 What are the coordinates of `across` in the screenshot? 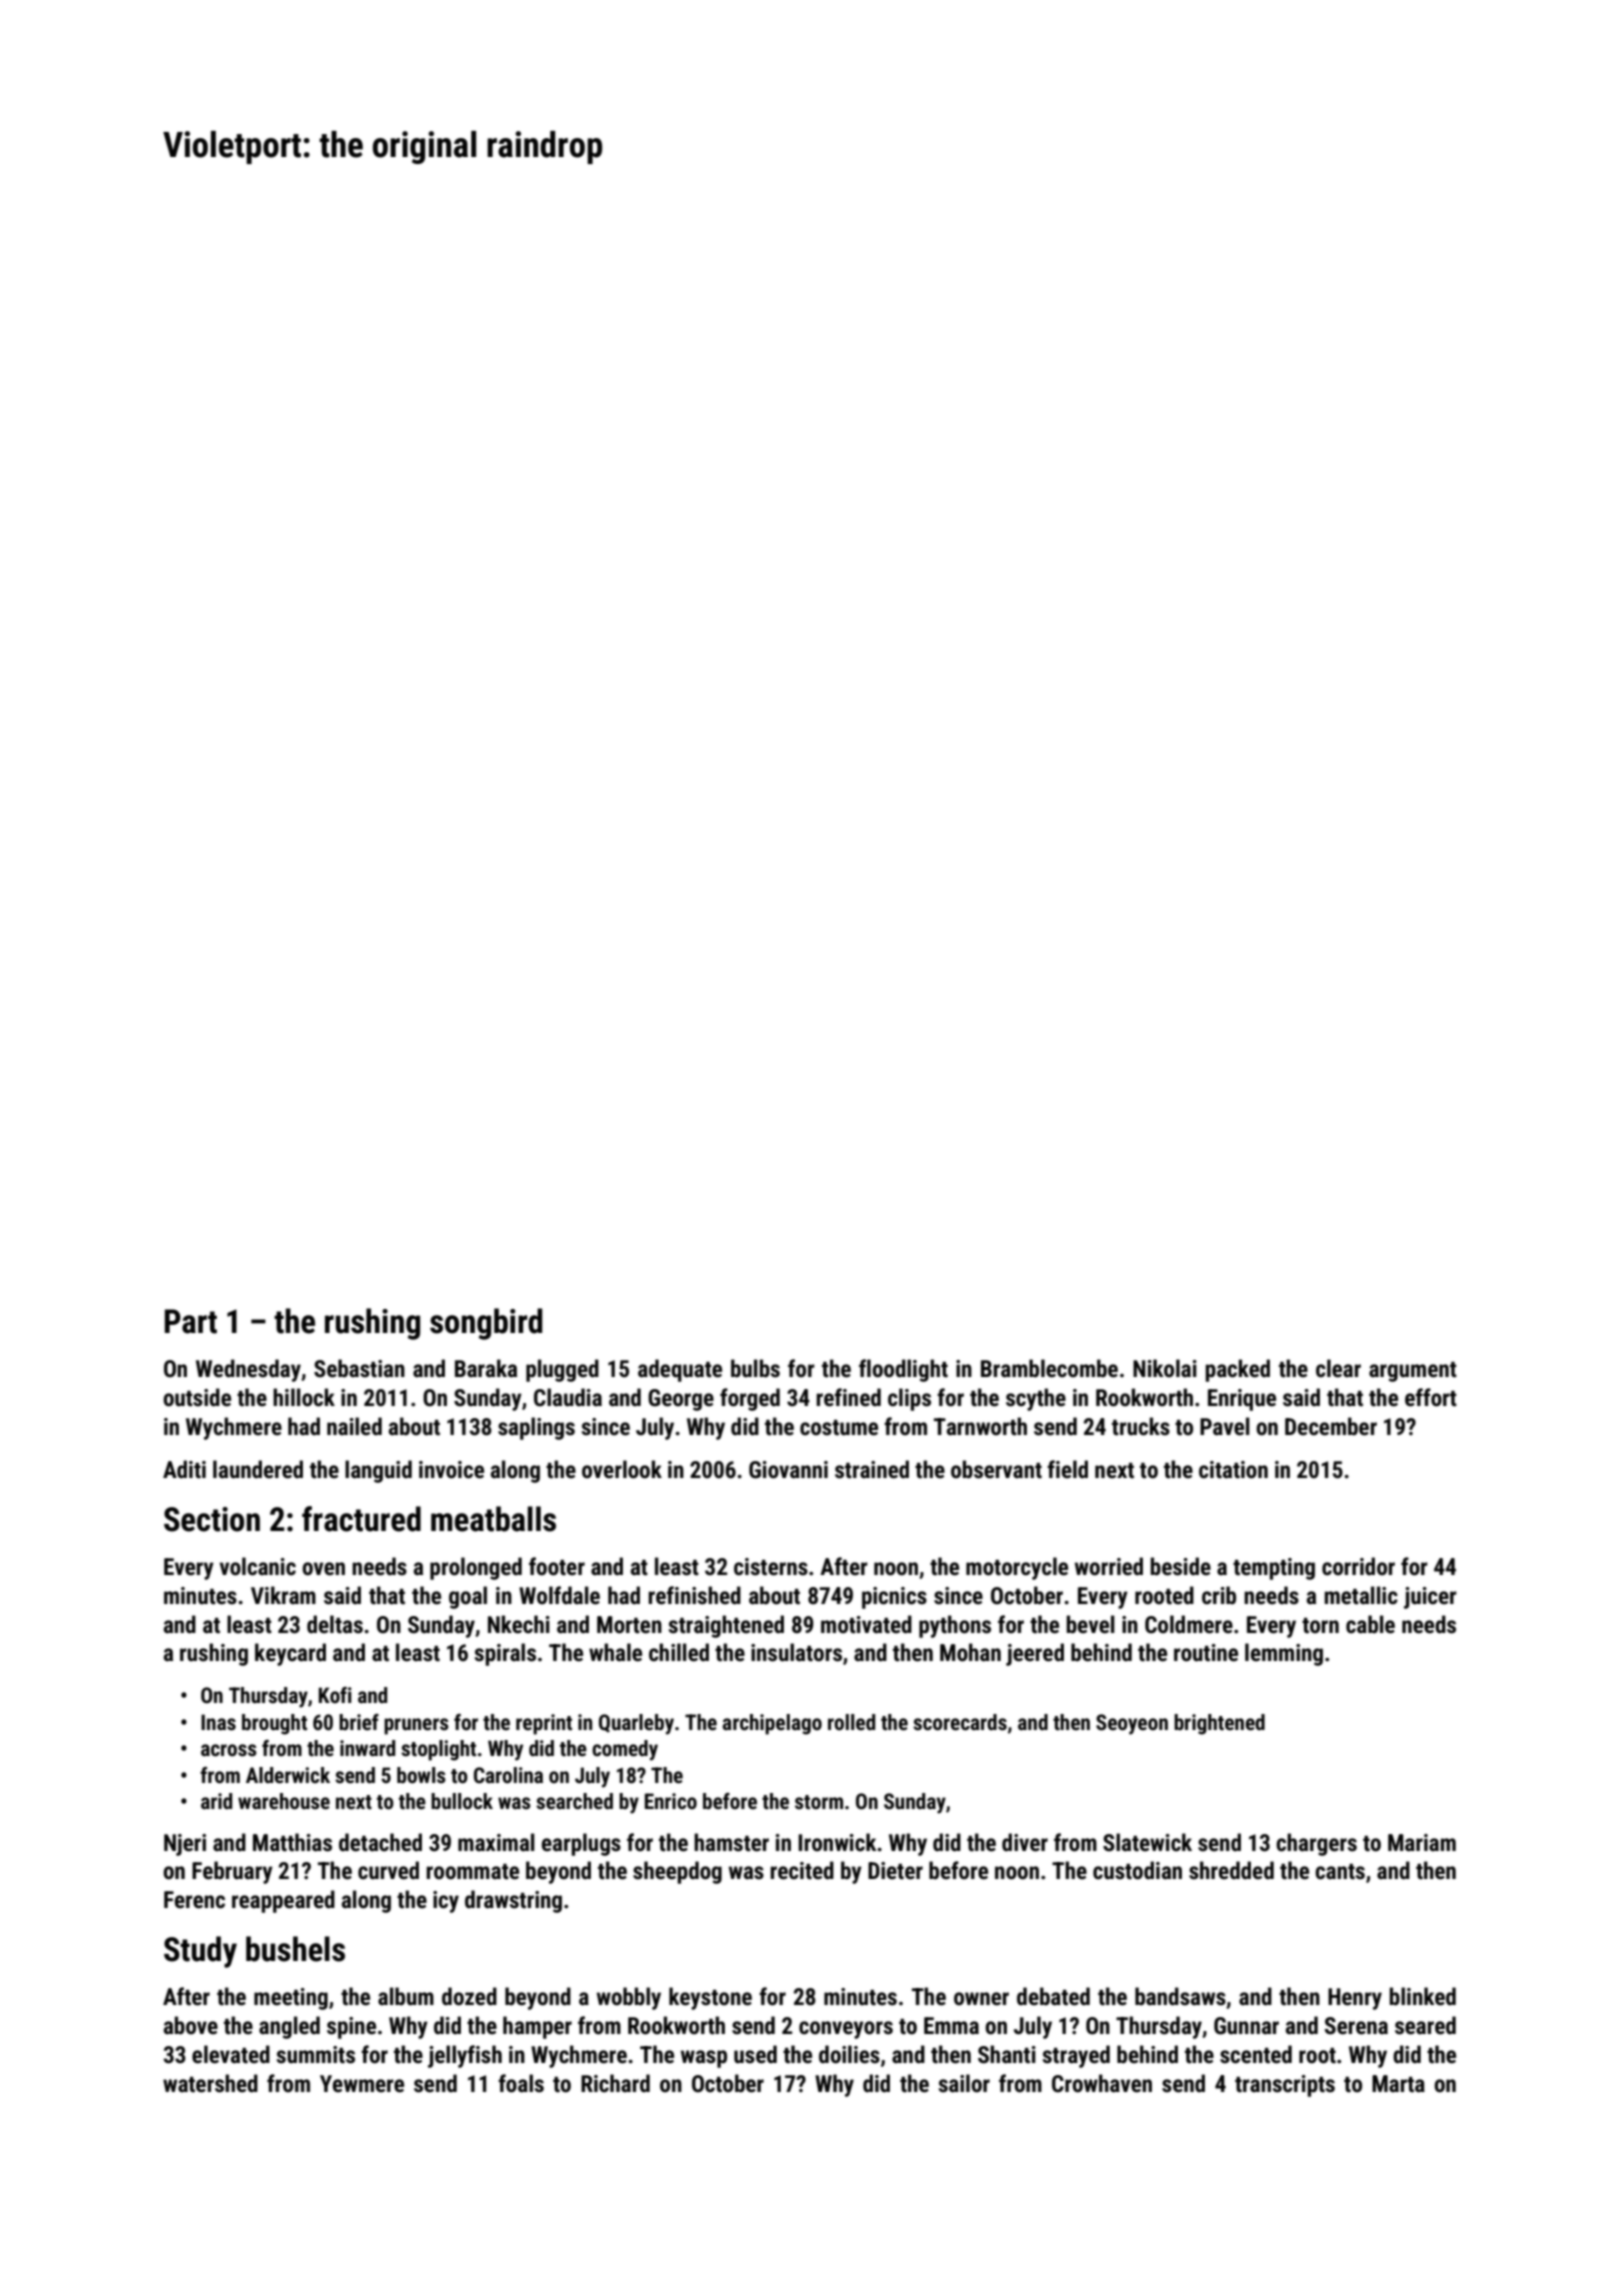 It's located at (229, 1750).
